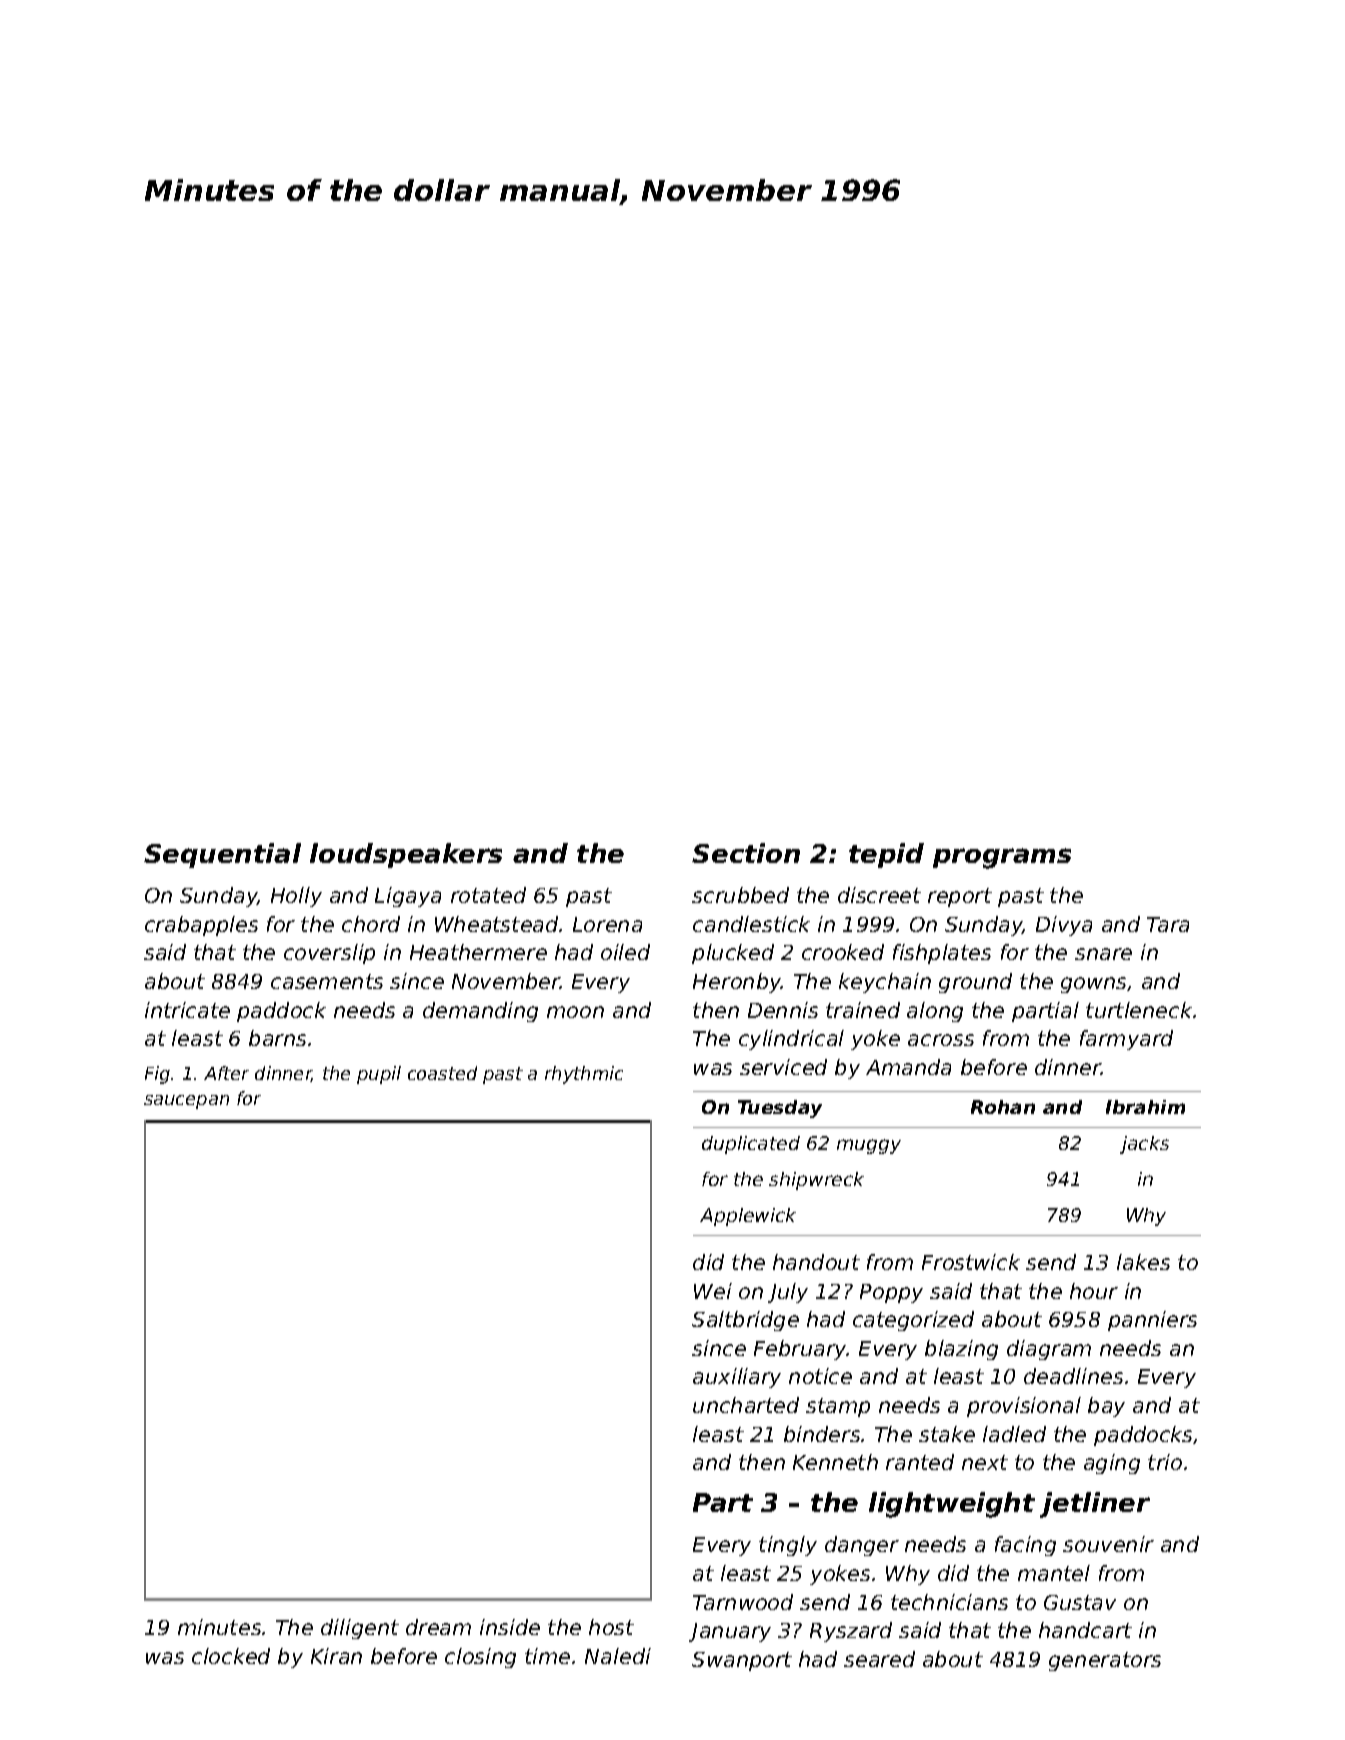  Describe the element at coordinates (742, 1661) in the image. I see `Swanport` at that location.
